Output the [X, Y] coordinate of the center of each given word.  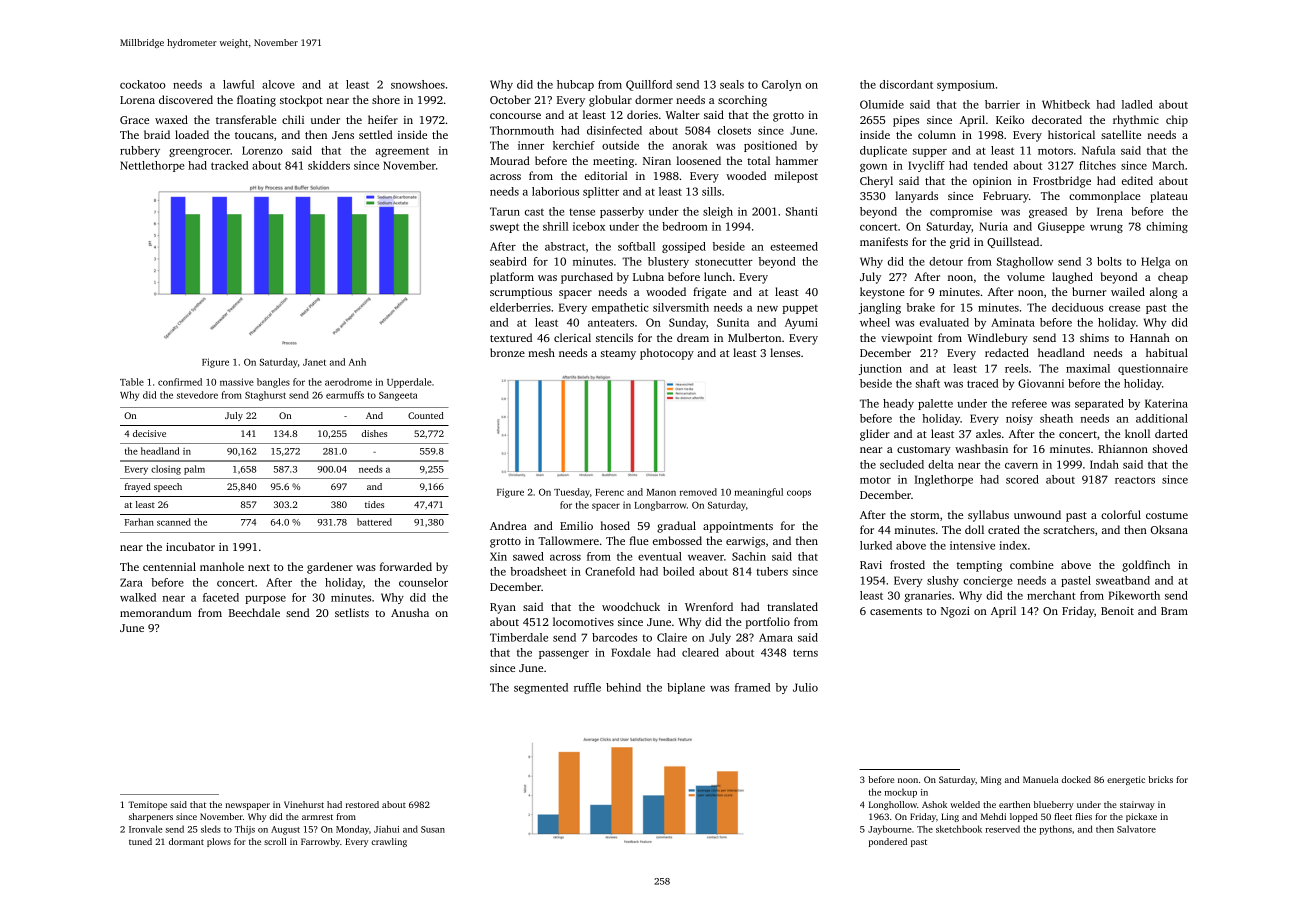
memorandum [156, 612]
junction [880, 369]
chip [1177, 121]
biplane [686, 688]
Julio [805, 687]
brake [921, 307]
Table [132, 382]
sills [711, 191]
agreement [402, 152]
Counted [426, 415]
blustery [668, 262]
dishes [374, 433]
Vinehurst [304, 804]
